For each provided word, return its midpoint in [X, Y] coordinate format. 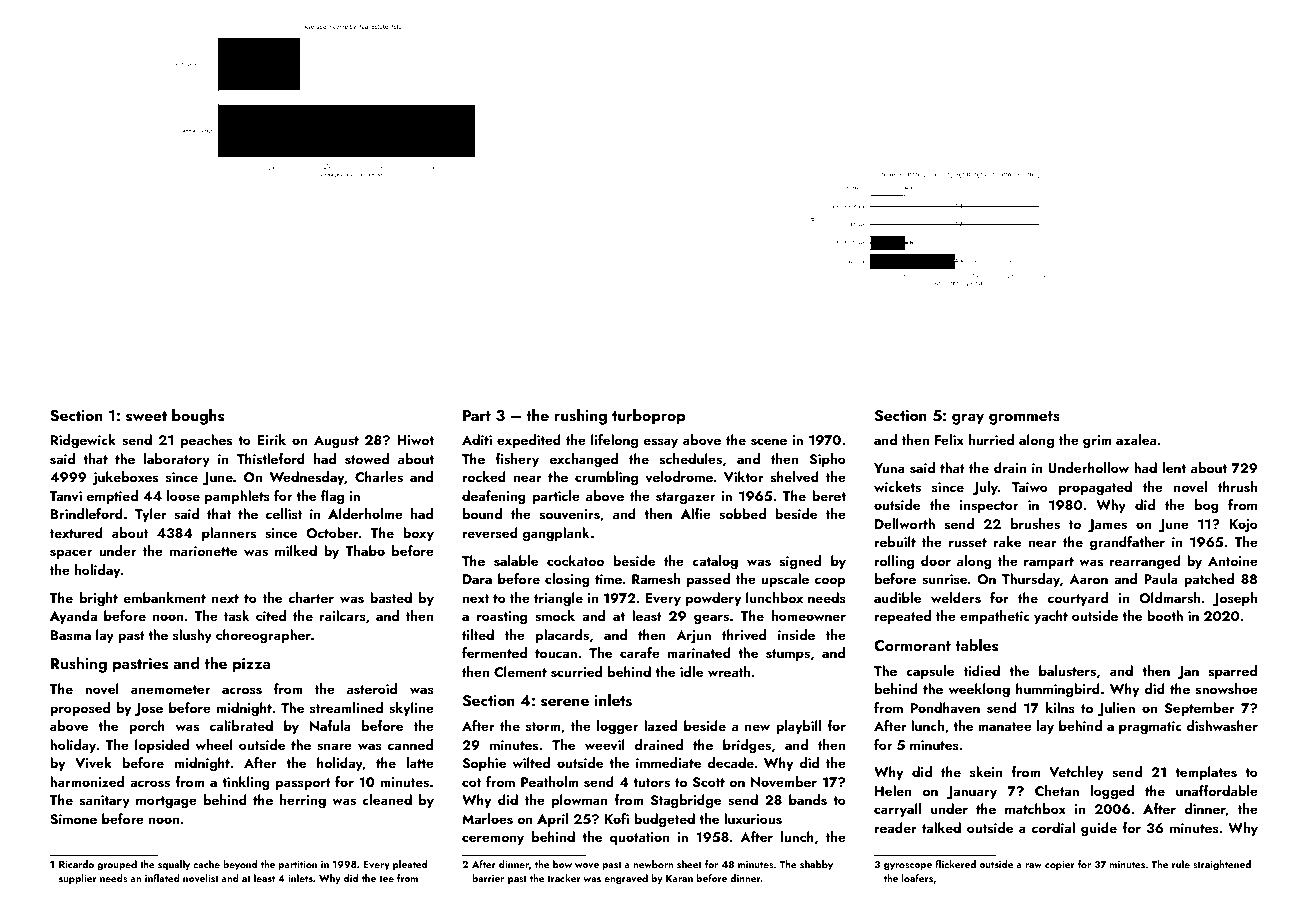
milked [296, 550]
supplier [78, 879]
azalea [1136, 439]
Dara [477, 579]
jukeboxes [125, 478]
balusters [1067, 671]
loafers [917, 878]
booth [1165, 615]
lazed [660, 725]
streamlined [346, 707]
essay [660, 443]
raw [1033, 865]
